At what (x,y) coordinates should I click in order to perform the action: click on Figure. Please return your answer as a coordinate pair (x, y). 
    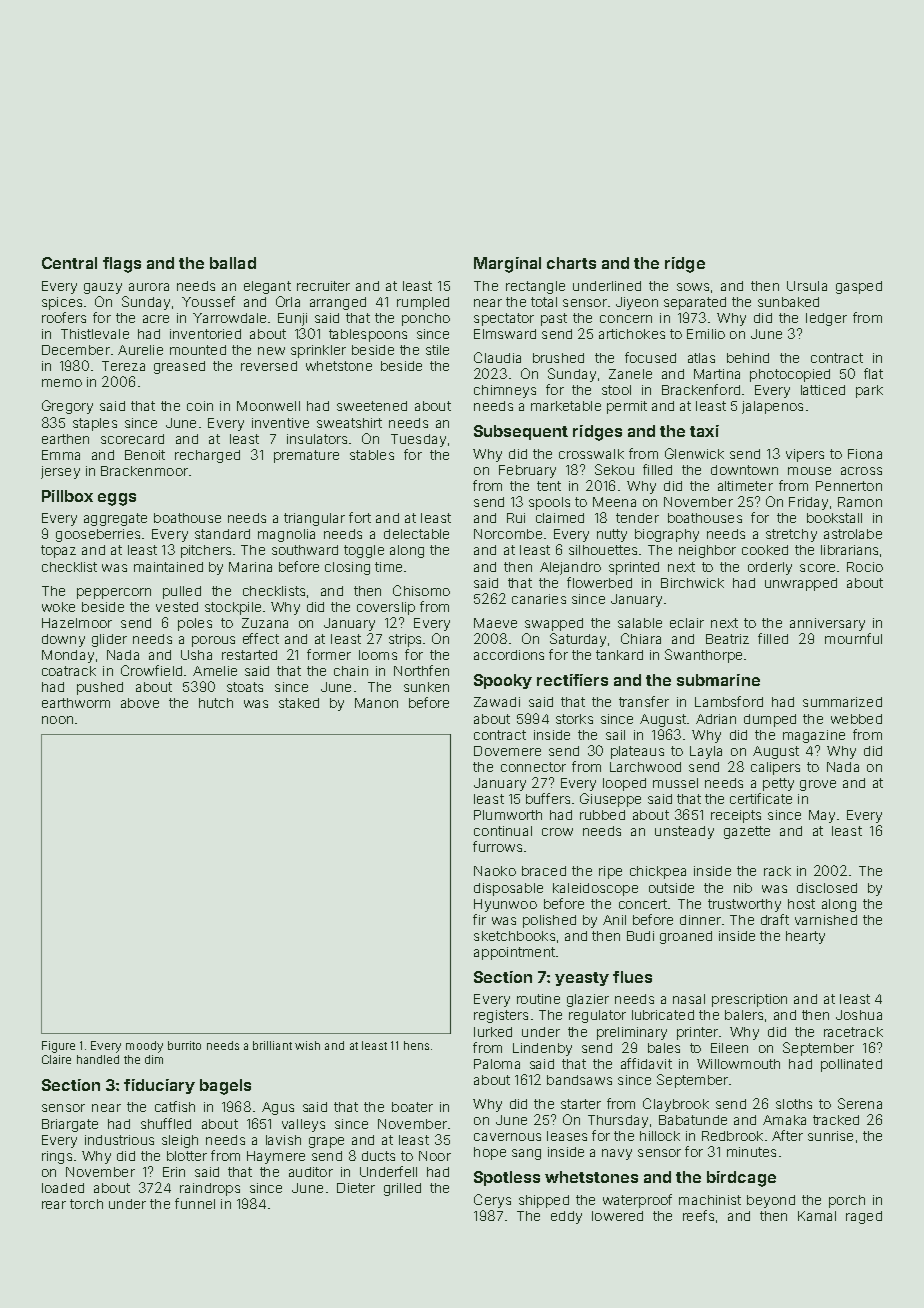
    Looking at the image, I should click on (58, 1047).
